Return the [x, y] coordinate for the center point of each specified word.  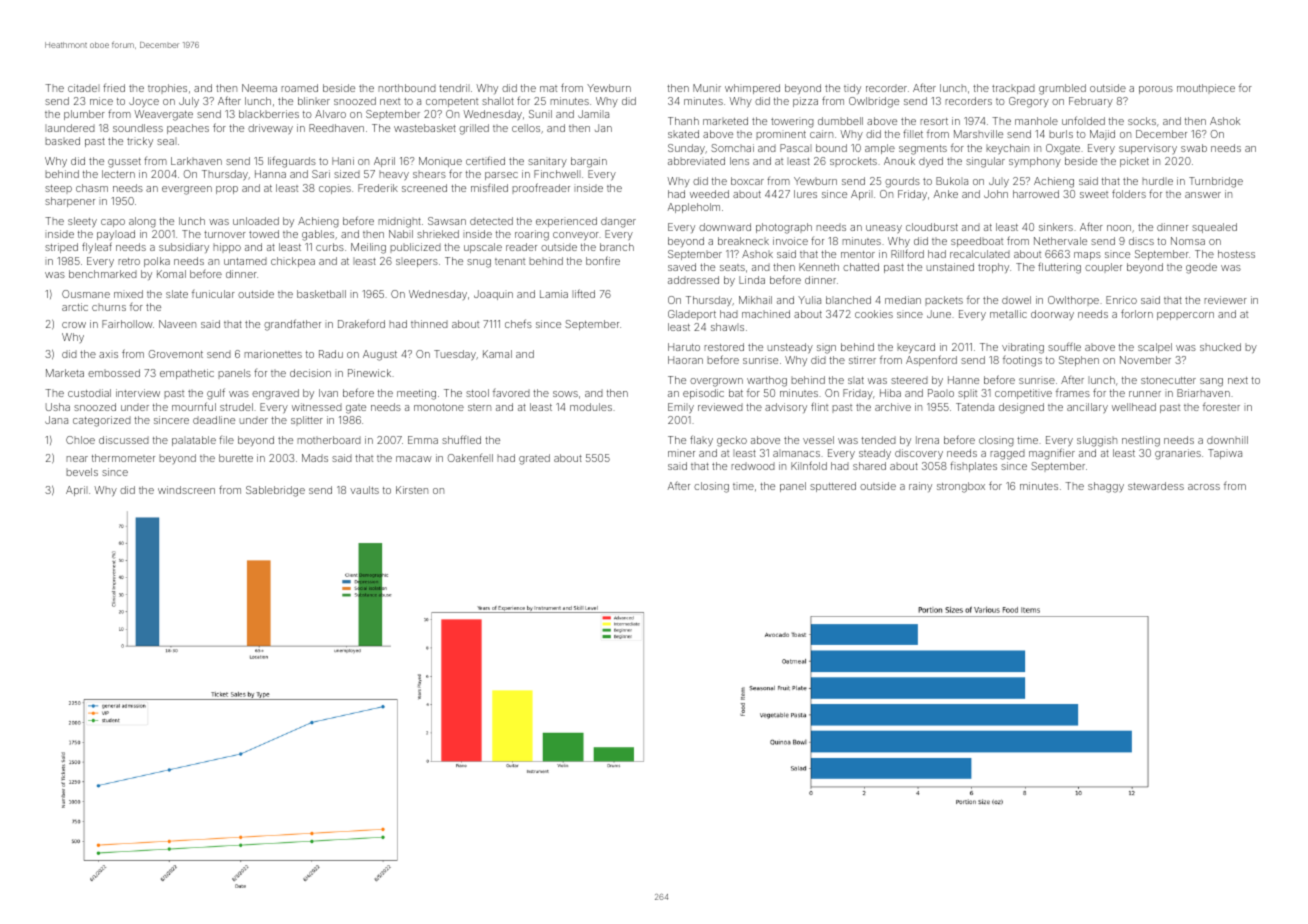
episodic [703, 394]
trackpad [1013, 89]
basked [62, 141]
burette [236, 458]
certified [485, 160]
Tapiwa [1225, 454]
